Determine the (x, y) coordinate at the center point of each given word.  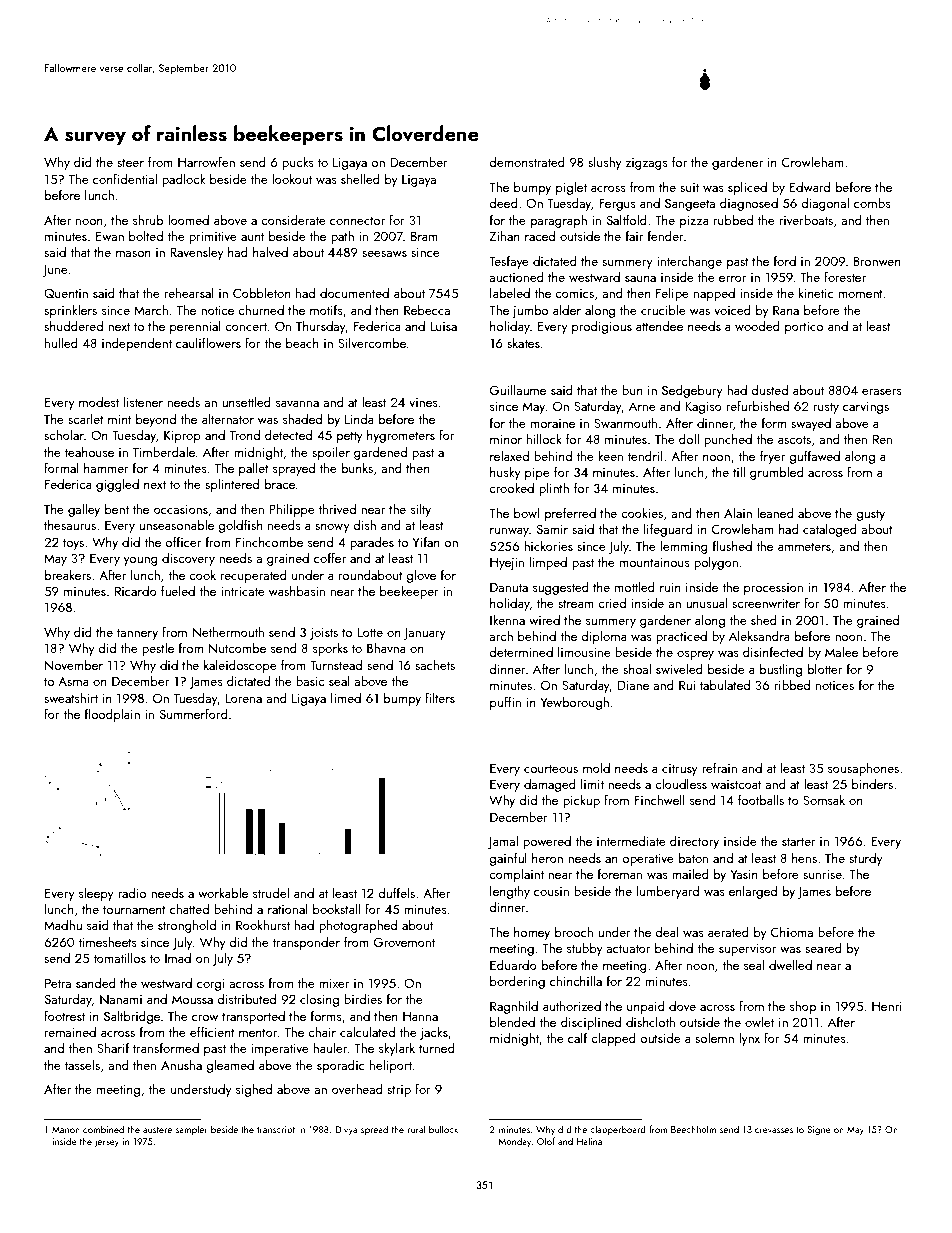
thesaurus (70, 525)
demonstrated (527, 161)
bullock (443, 1129)
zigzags (647, 164)
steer (130, 163)
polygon (716, 563)
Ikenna (507, 620)
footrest (64, 1015)
